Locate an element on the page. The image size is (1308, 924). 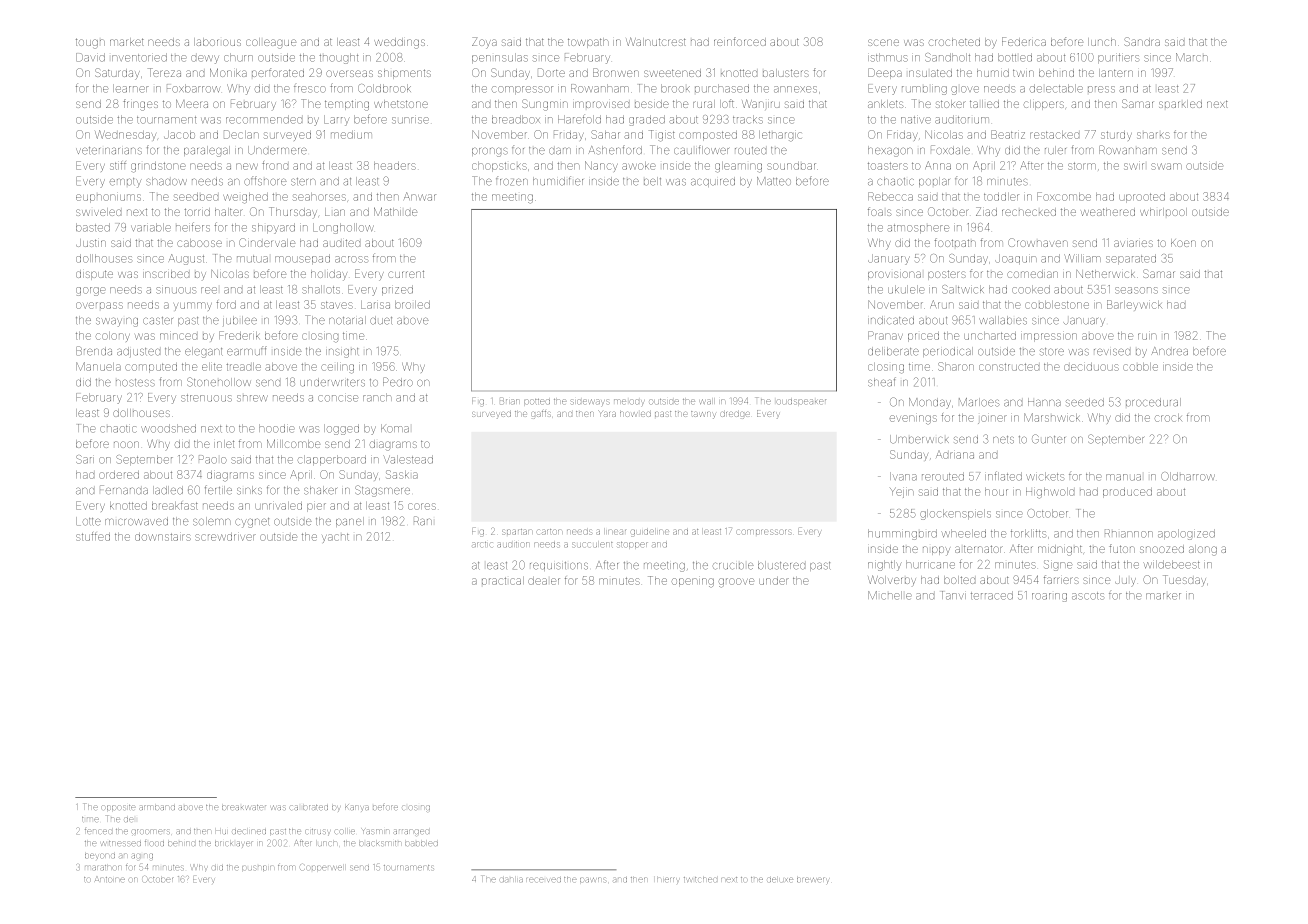
Kanya is located at coordinates (357, 808).
